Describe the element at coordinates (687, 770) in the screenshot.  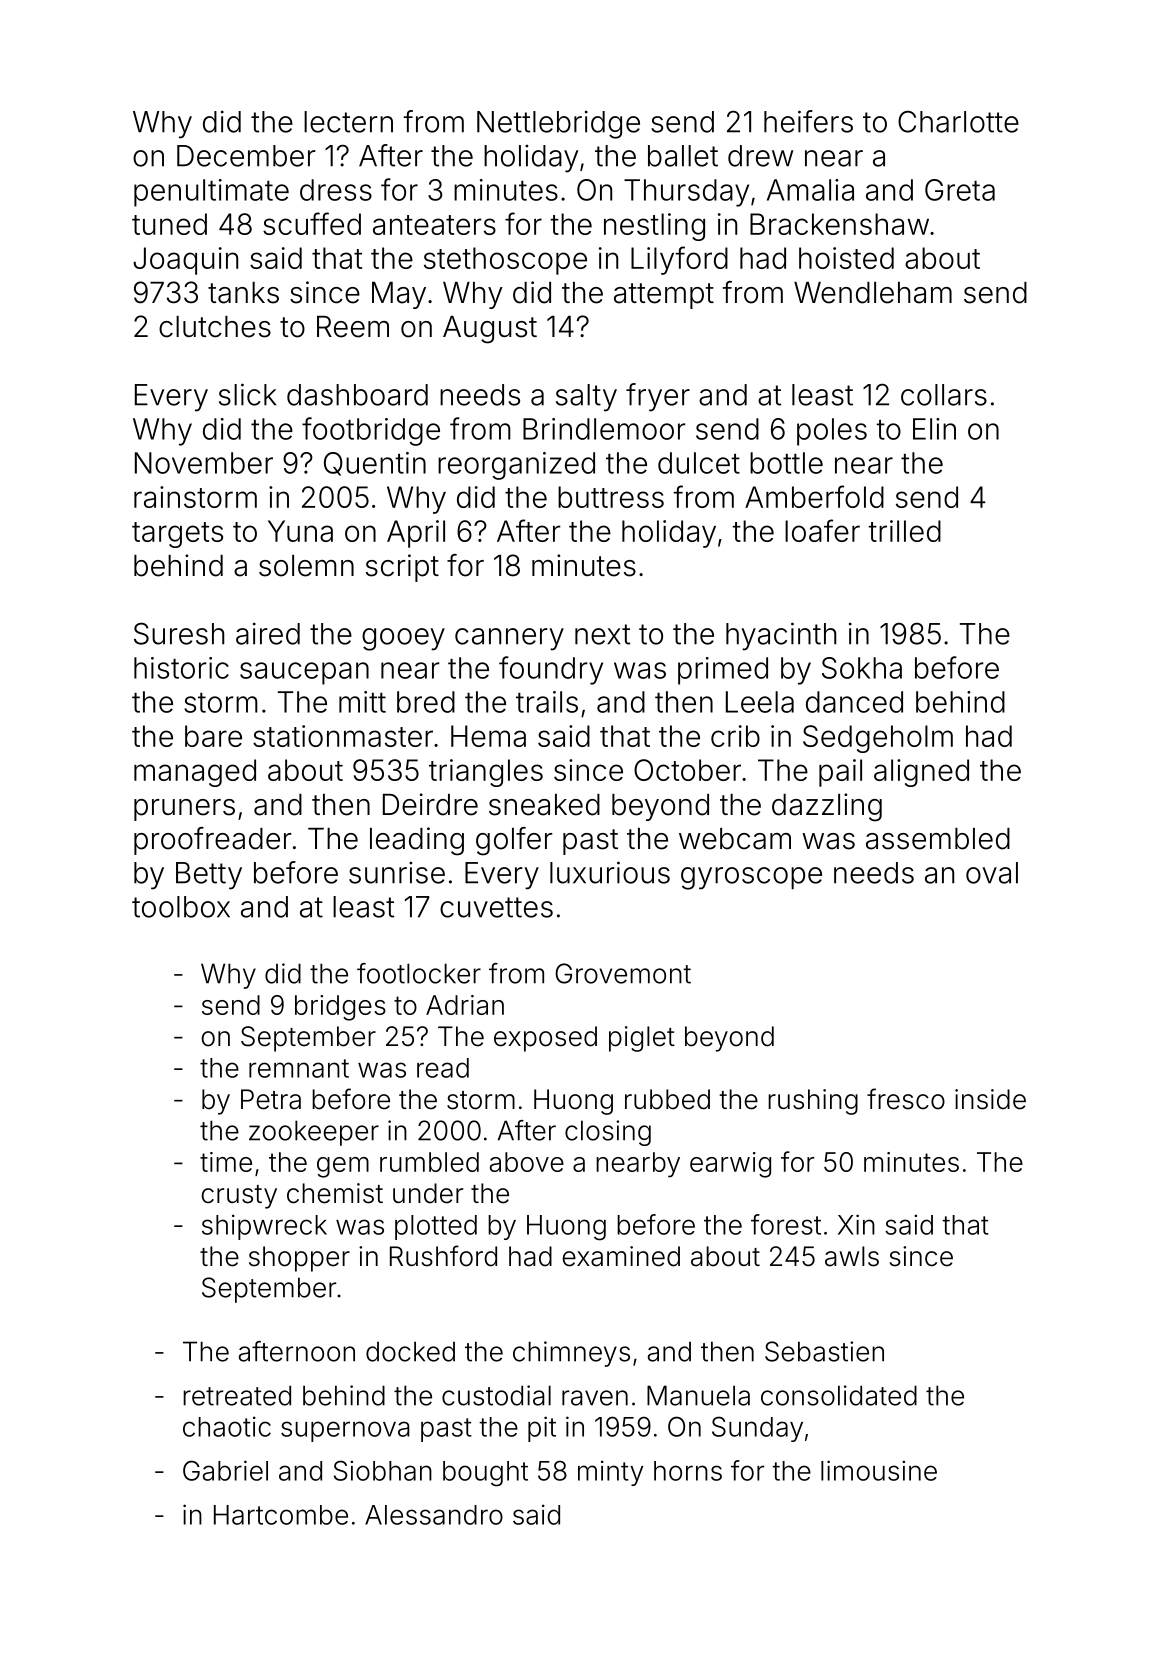
I see `October` at that location.
